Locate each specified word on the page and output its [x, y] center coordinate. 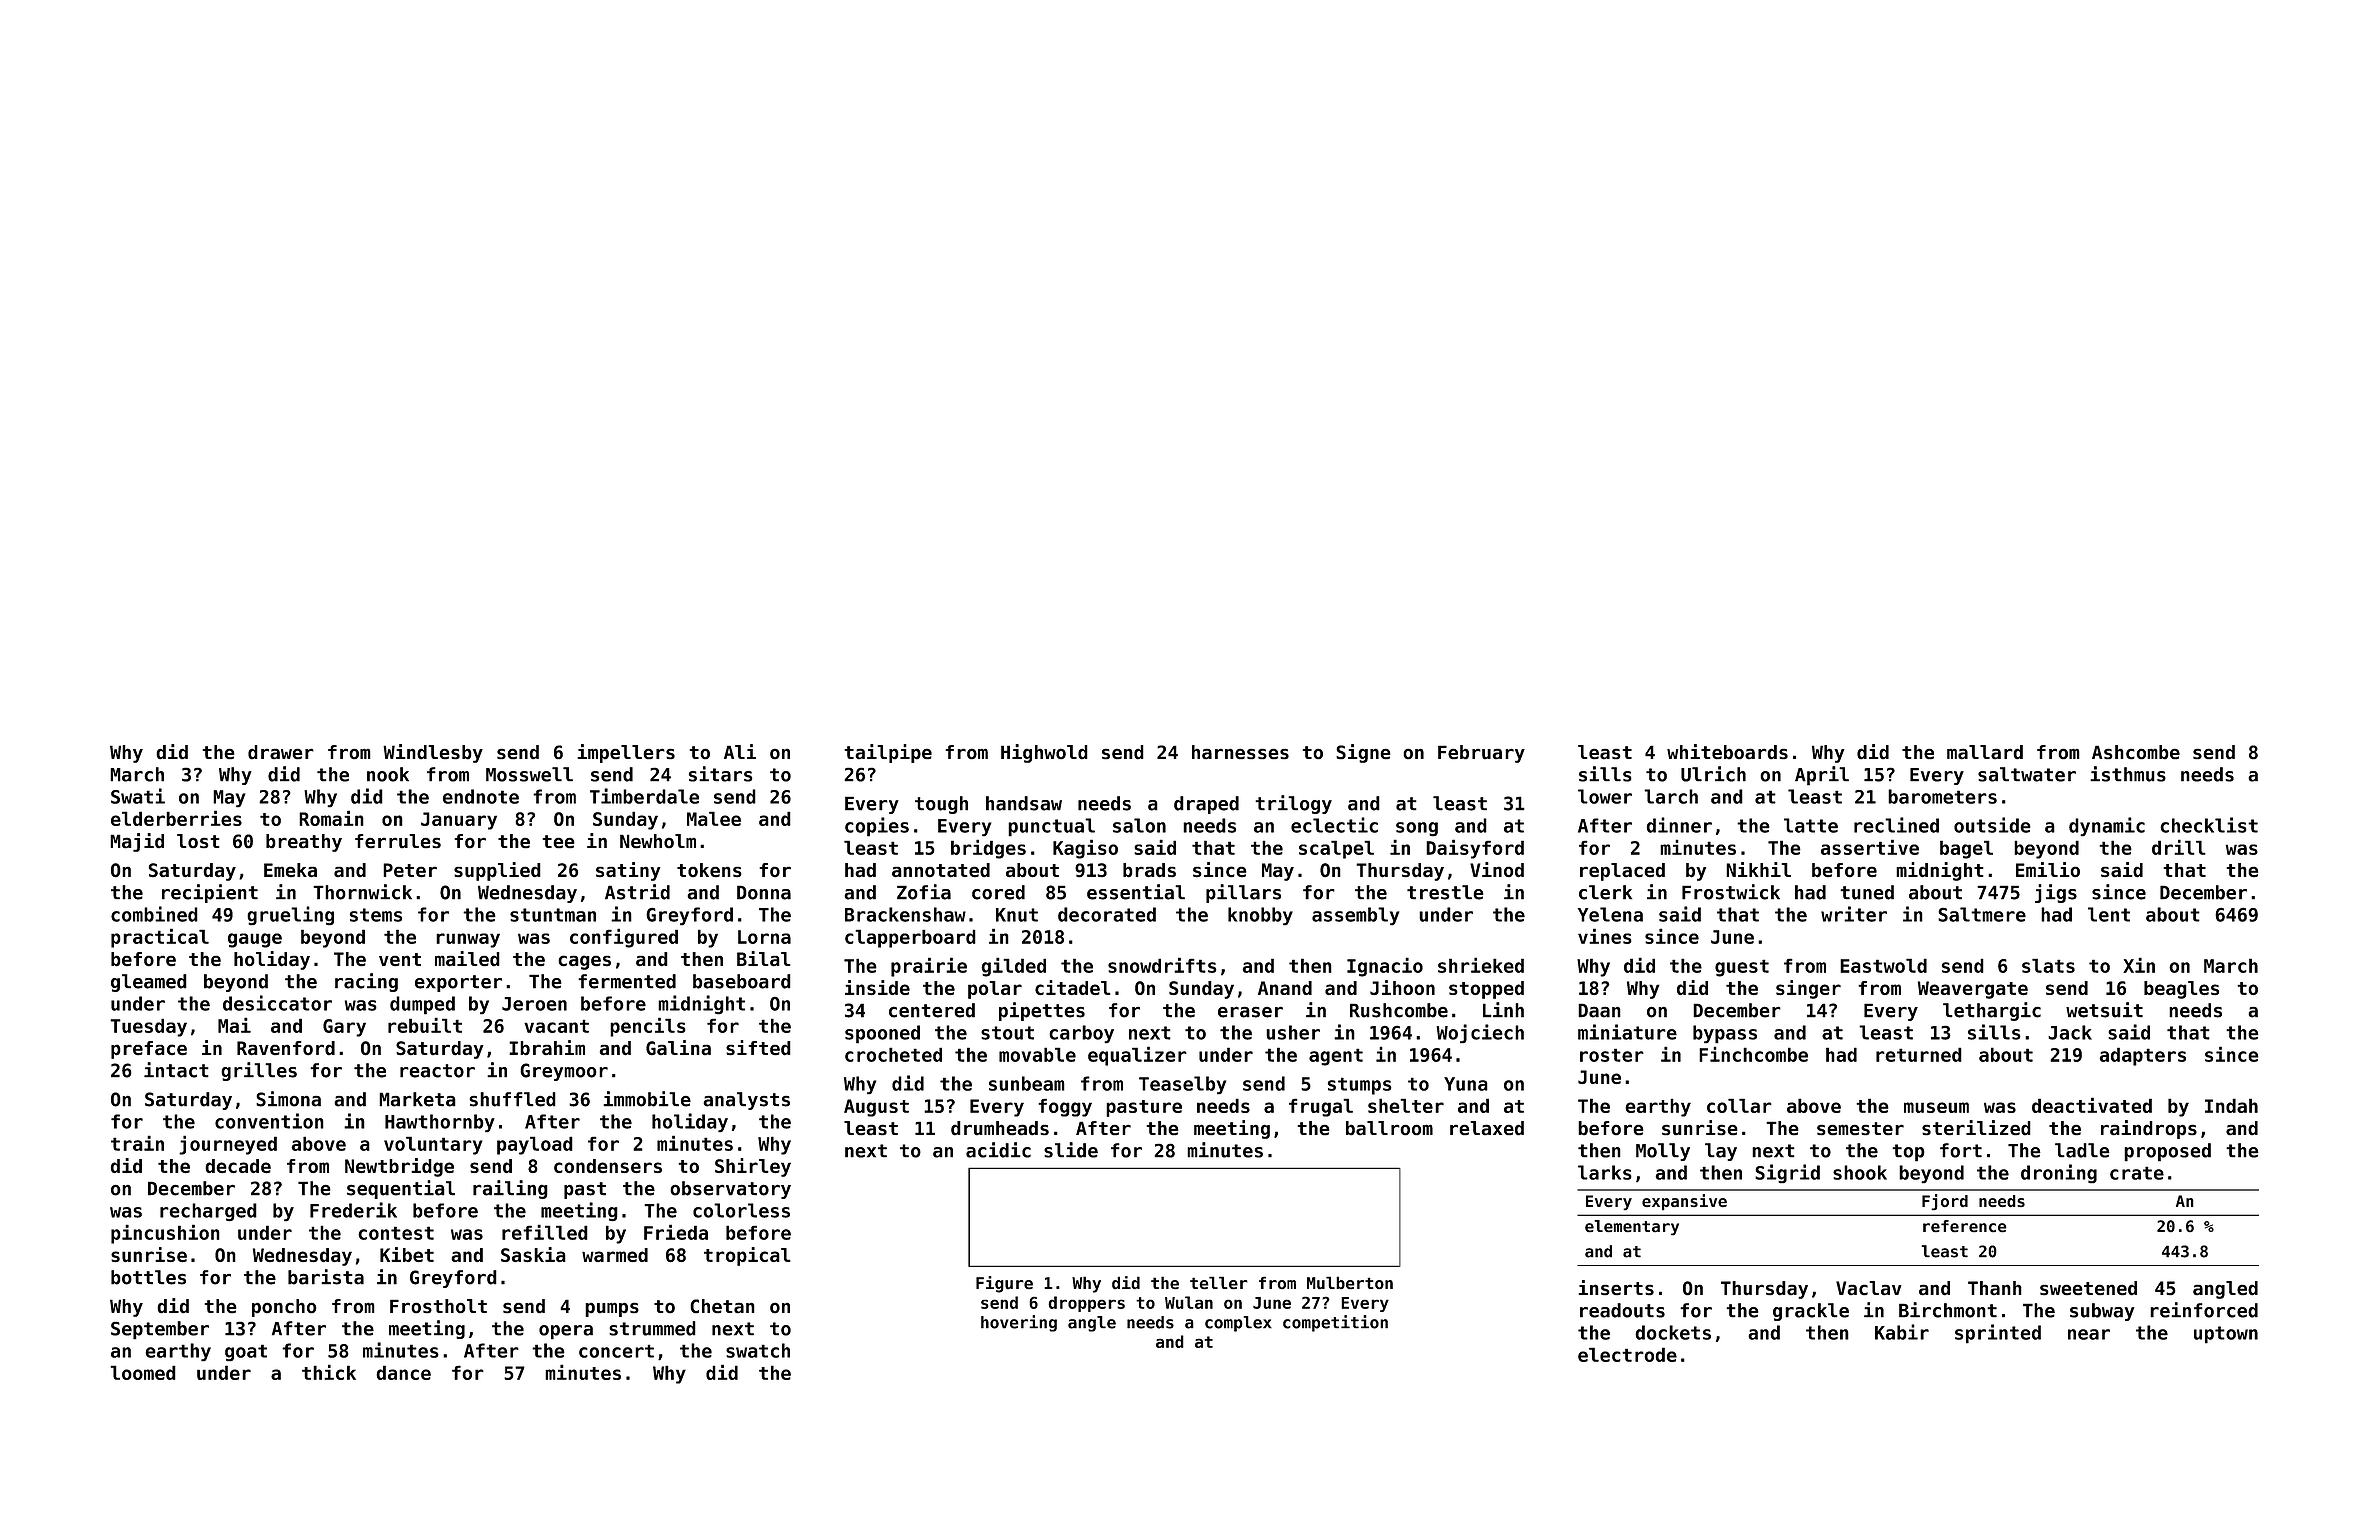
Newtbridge [399, 1167]
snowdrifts [1162, 965]
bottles [148, 1277]
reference [1965, 1226]
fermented [627, 981]
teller [1219, 1282]
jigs [2056, 893]
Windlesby [433, 753]
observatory [730, 1190]
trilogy [1293, 804]
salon [1139, 825]
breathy [304, 843]
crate [2137, 1173]
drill [2179, 847]
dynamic [2107, 826]
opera [566, 1332]
